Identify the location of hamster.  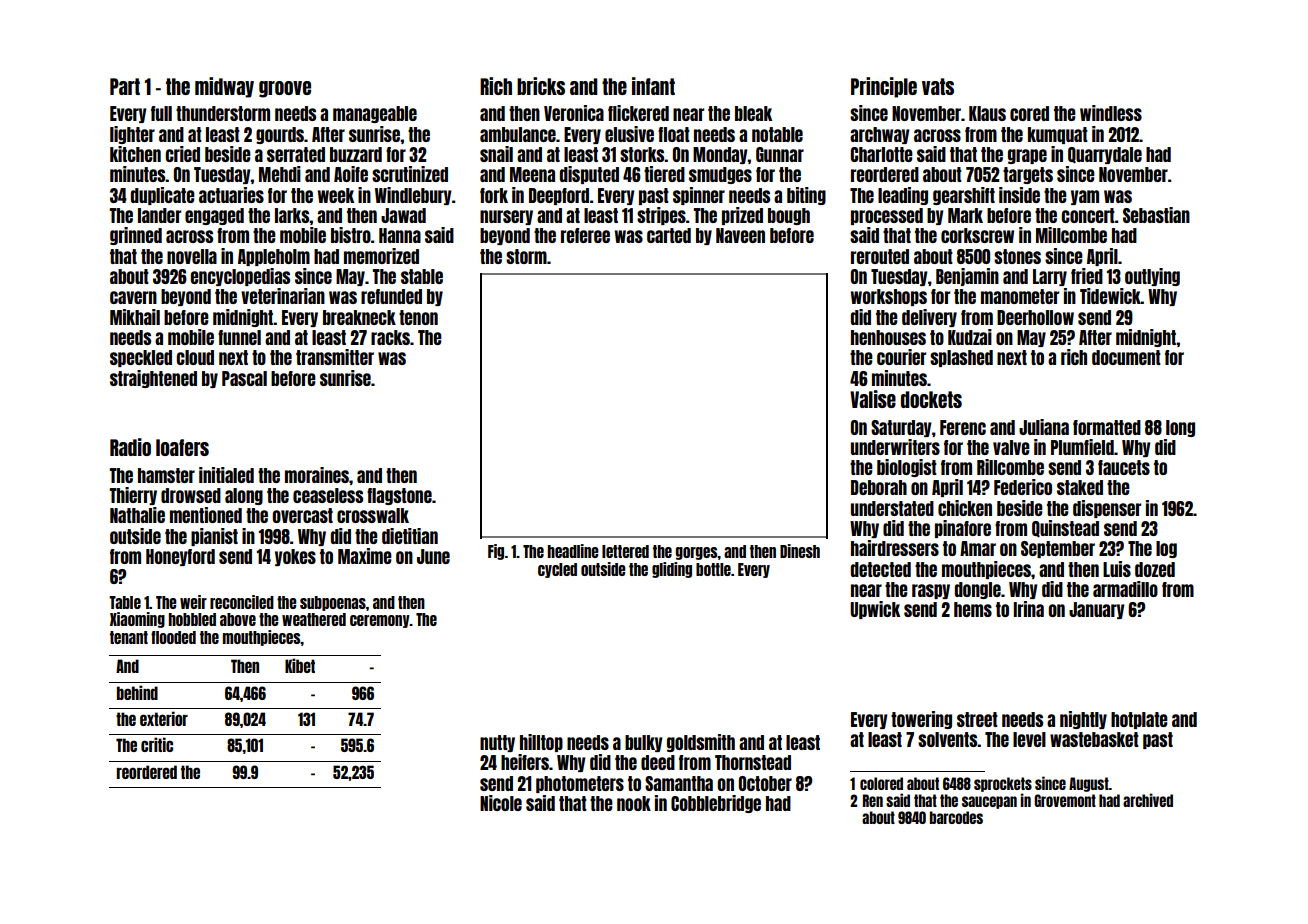
(166, 475).
